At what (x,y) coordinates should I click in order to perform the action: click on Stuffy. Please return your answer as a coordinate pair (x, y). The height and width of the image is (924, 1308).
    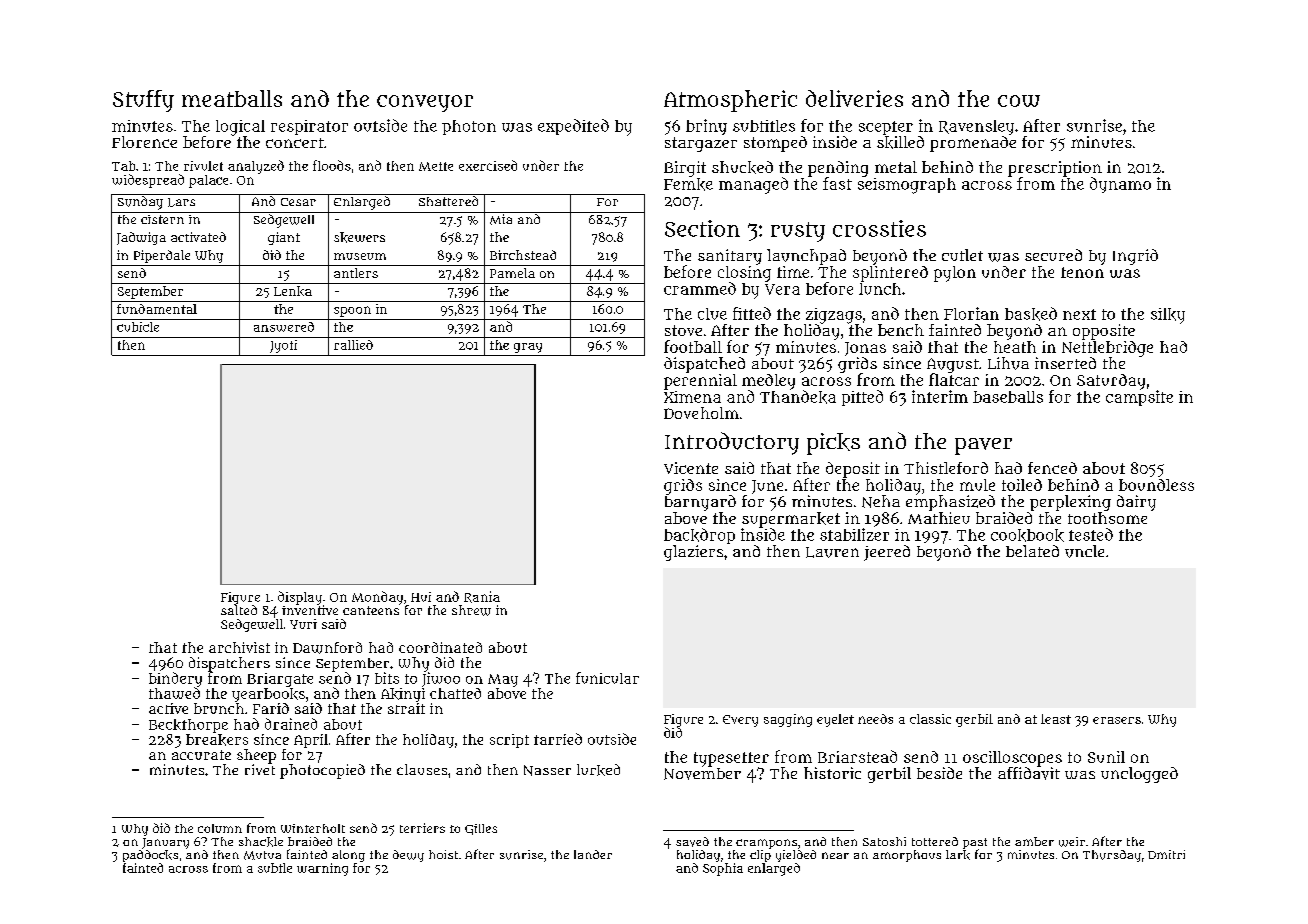
    Looking at the image, I should click on (143, 101).
